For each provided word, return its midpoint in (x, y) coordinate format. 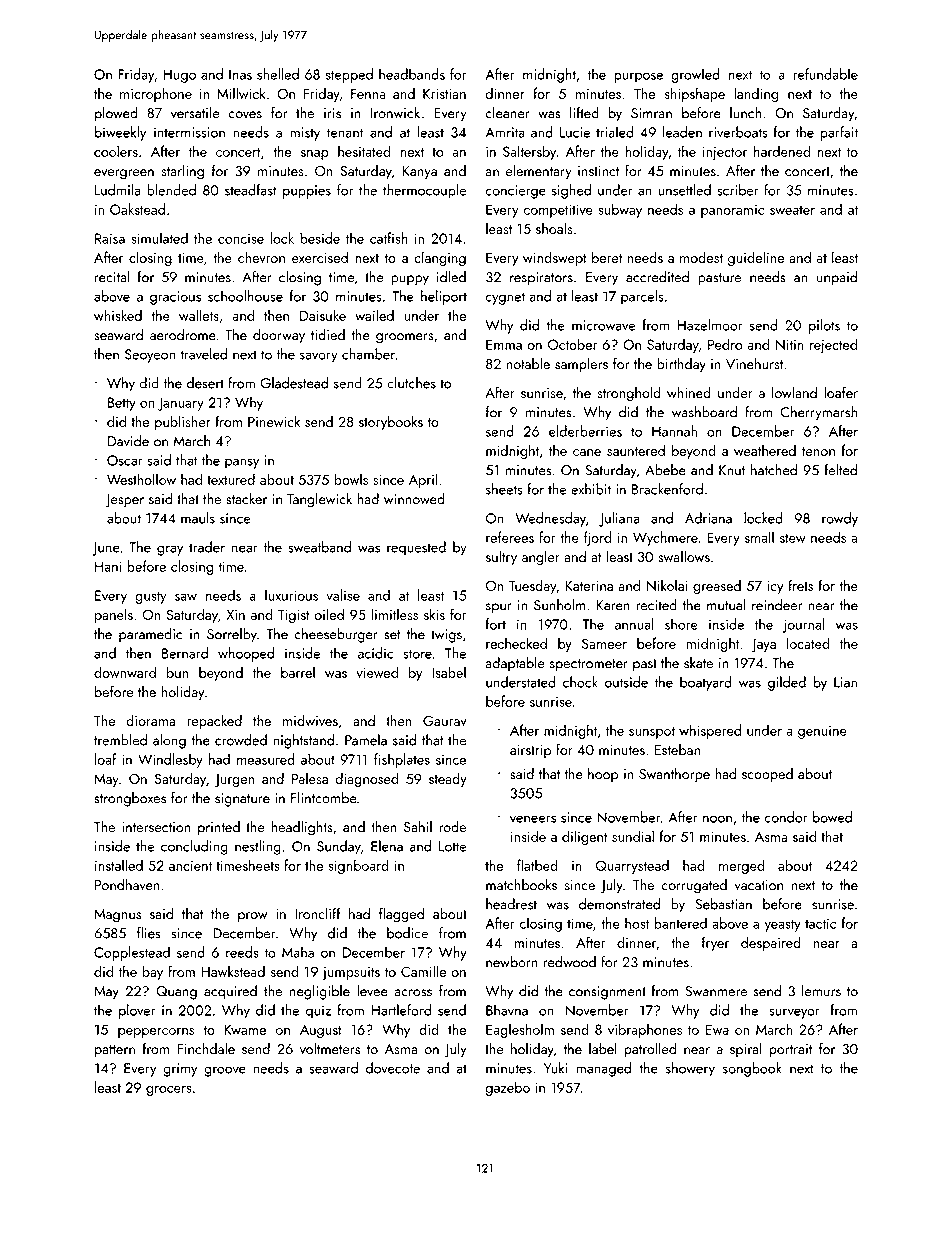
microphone (156, 94)
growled (695, 75)
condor (786, 817)
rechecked (516, 643)
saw (186, 597)
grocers (169, 1091)
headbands (412, 74)
